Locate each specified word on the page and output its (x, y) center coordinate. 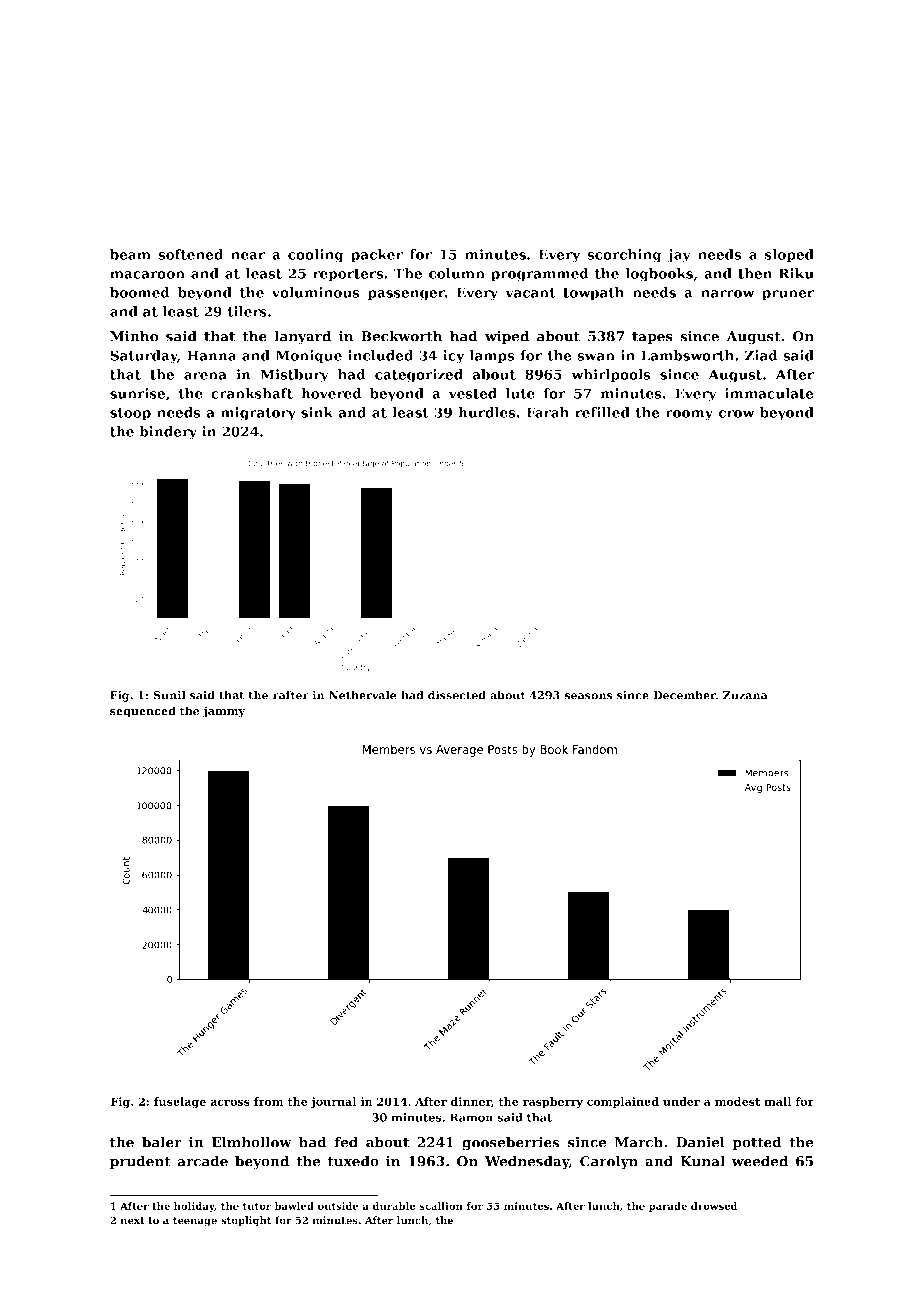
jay (679, 256)
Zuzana (745, 695)
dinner (471, 1101)
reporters (348, 275)
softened (190, 254)
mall (777, 1101)
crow (736, 414)
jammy (224, 712)
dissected (457, 695)
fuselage (180, 1103)
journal (333, 1103)
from (268, 1101)
